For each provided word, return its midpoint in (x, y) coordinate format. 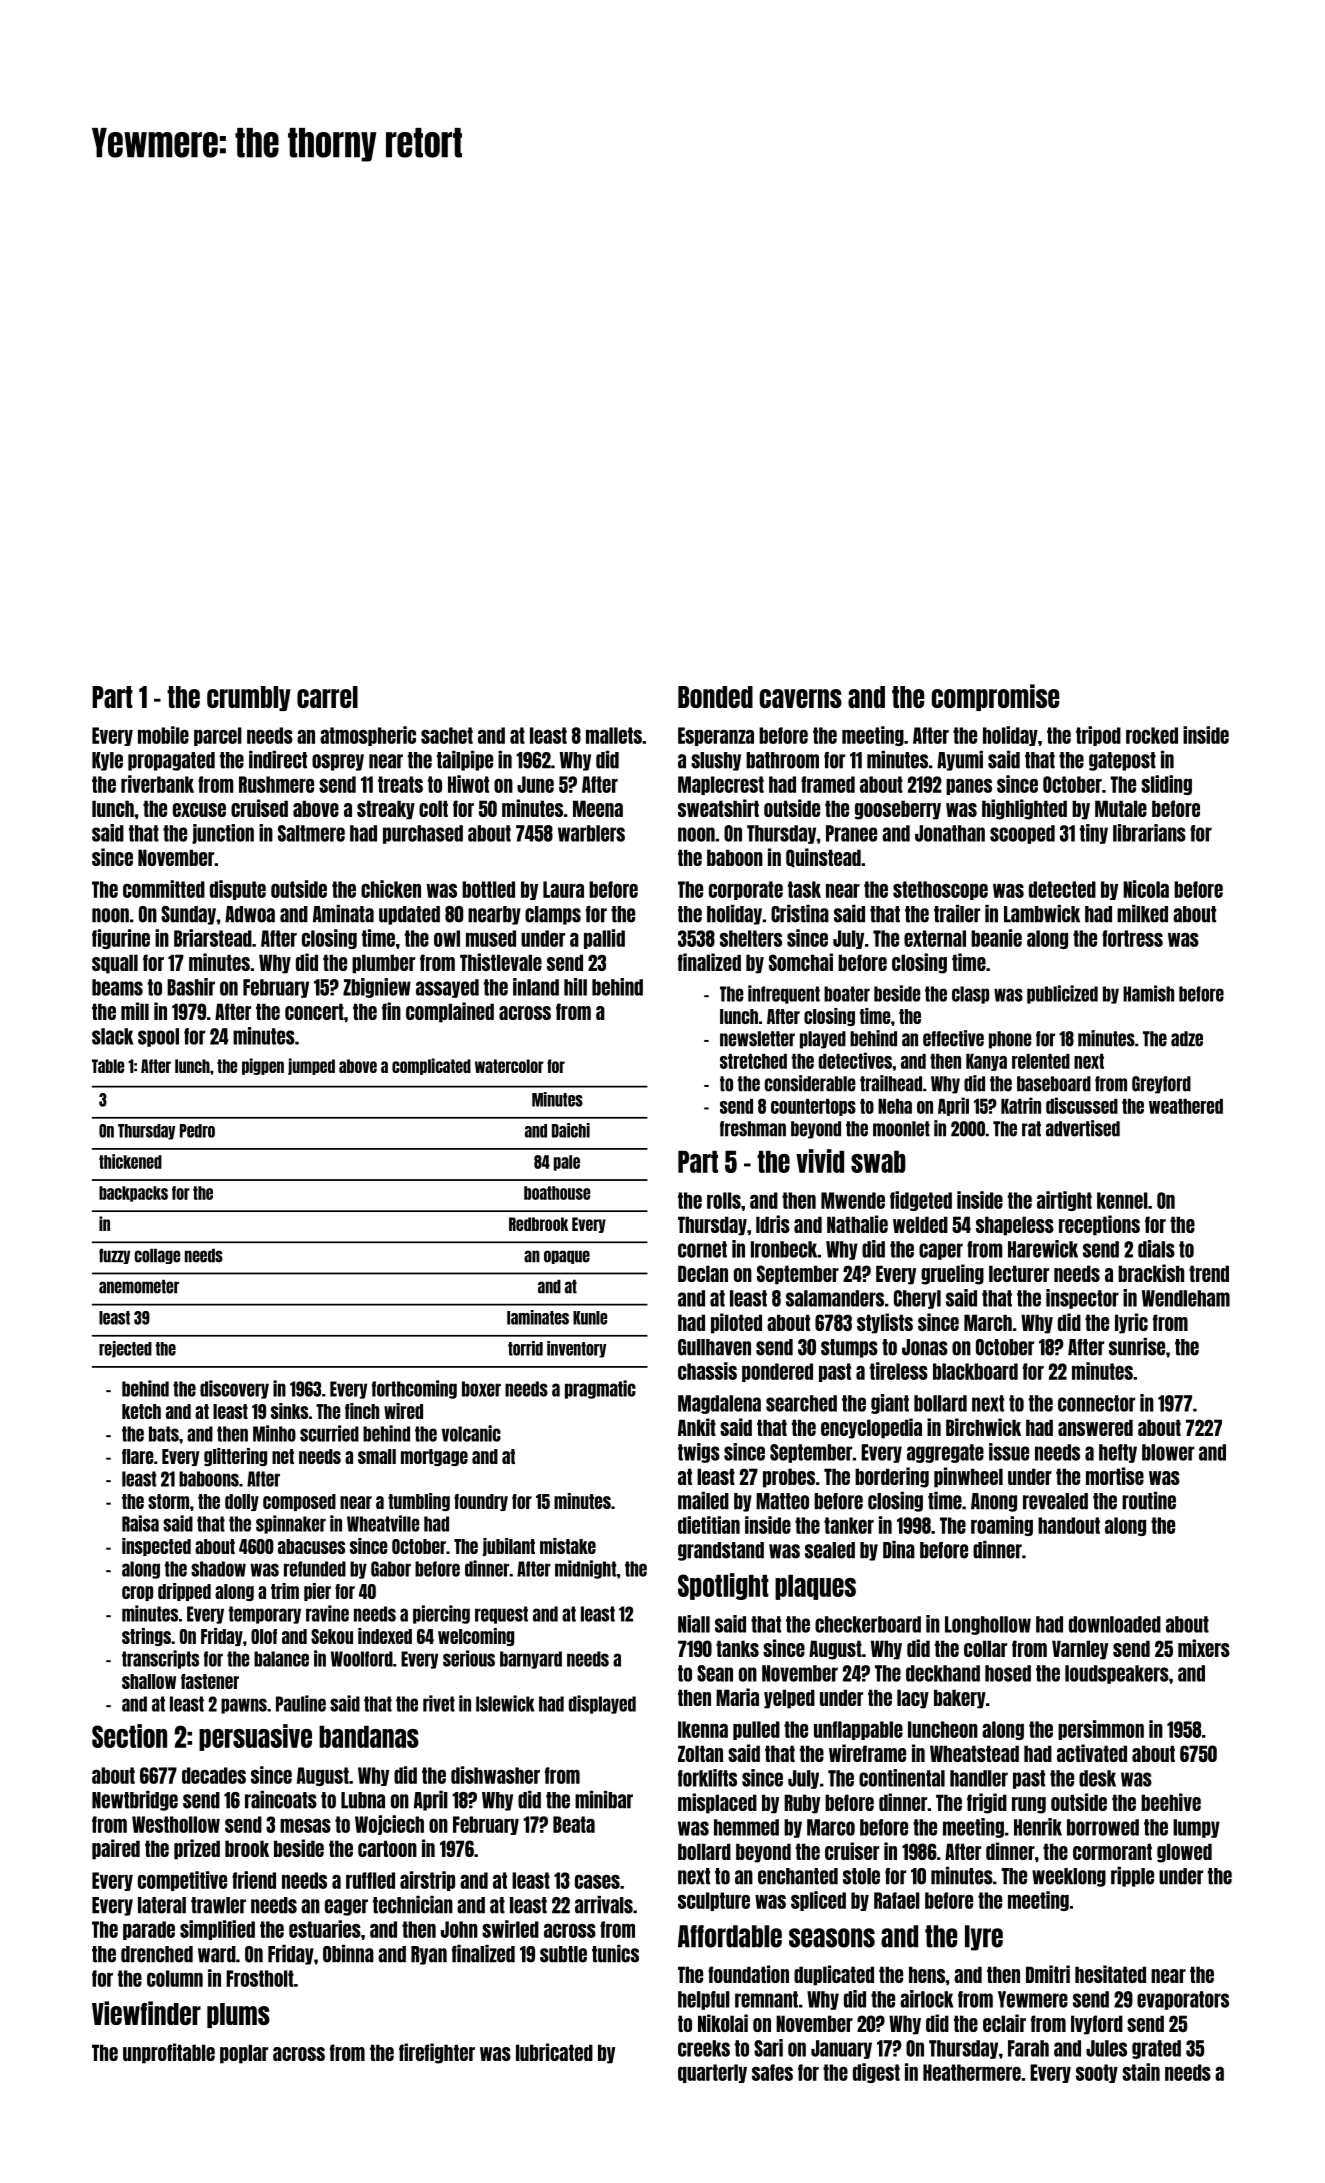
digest (876, 2073)
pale (567, 1163)
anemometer (139, 1286)
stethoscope (940, 890)
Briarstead (213, 938)
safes (772, 2072)
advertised (1083, 1128)
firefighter (437, 2053)
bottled (488, 889)
